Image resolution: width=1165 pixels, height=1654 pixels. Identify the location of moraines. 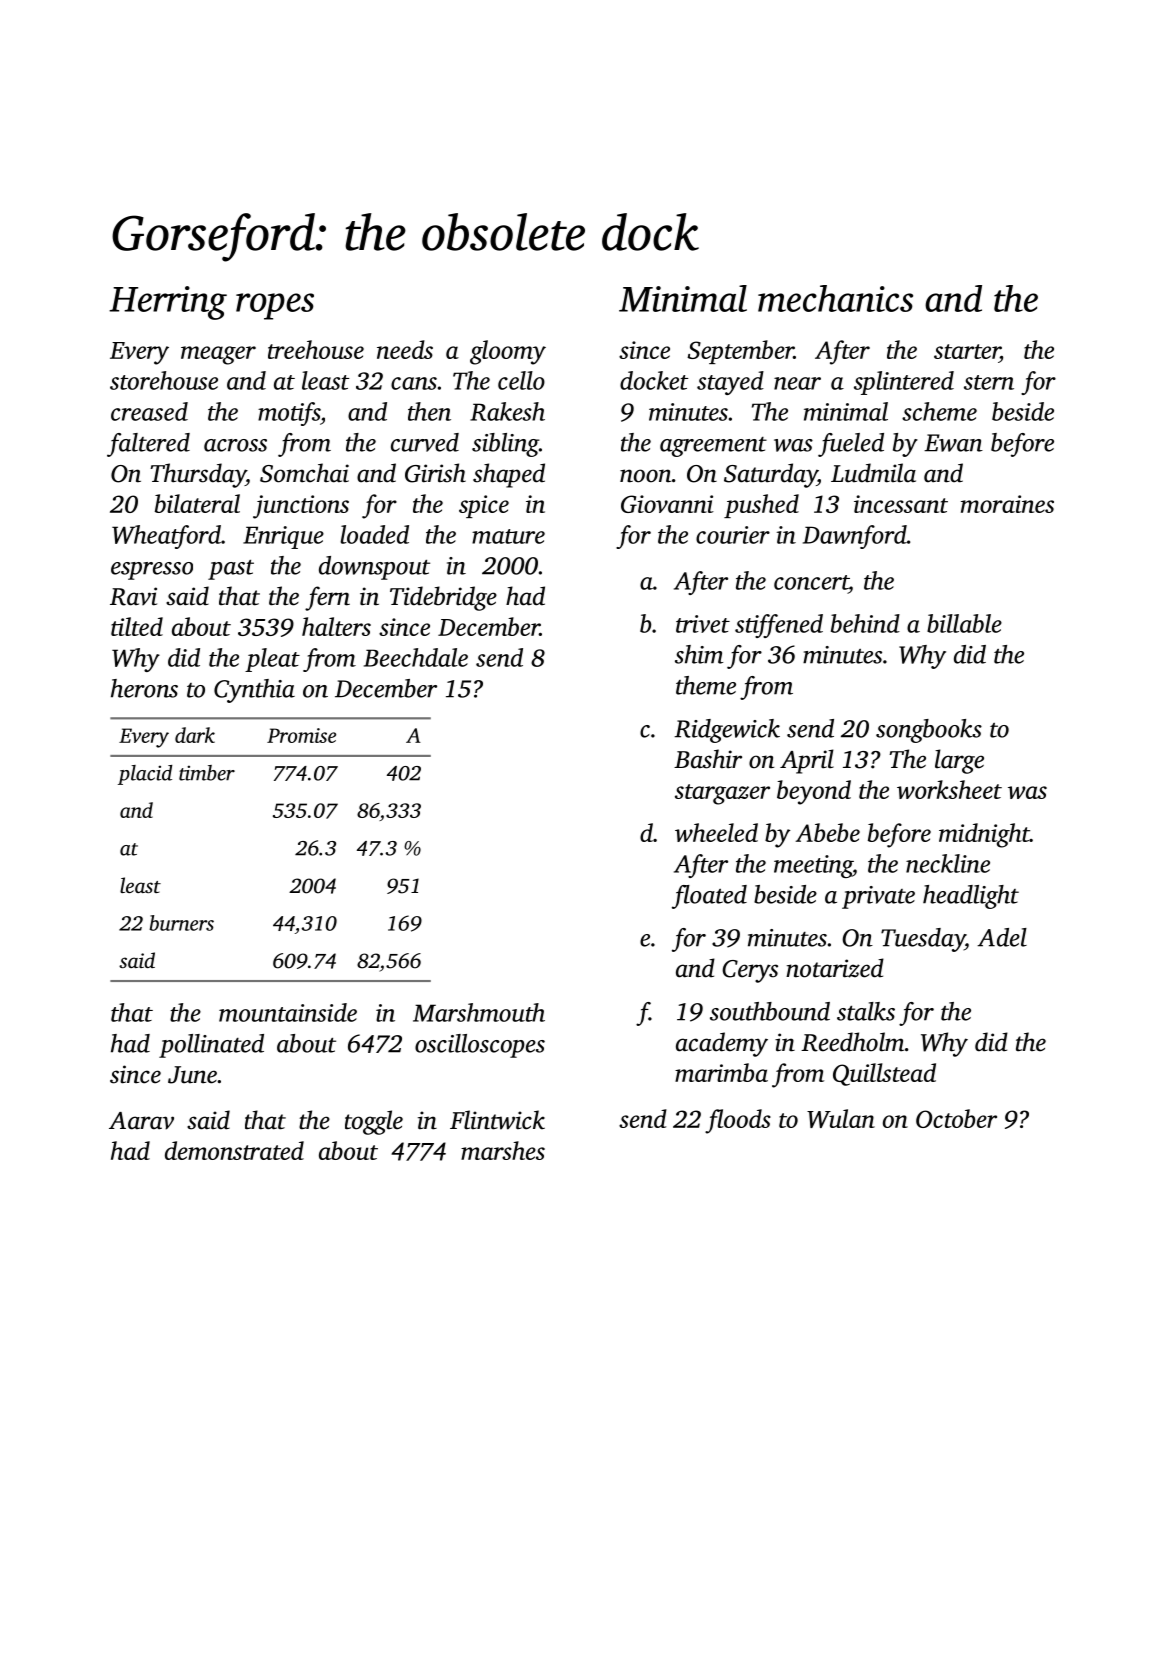
(1007, 504).
